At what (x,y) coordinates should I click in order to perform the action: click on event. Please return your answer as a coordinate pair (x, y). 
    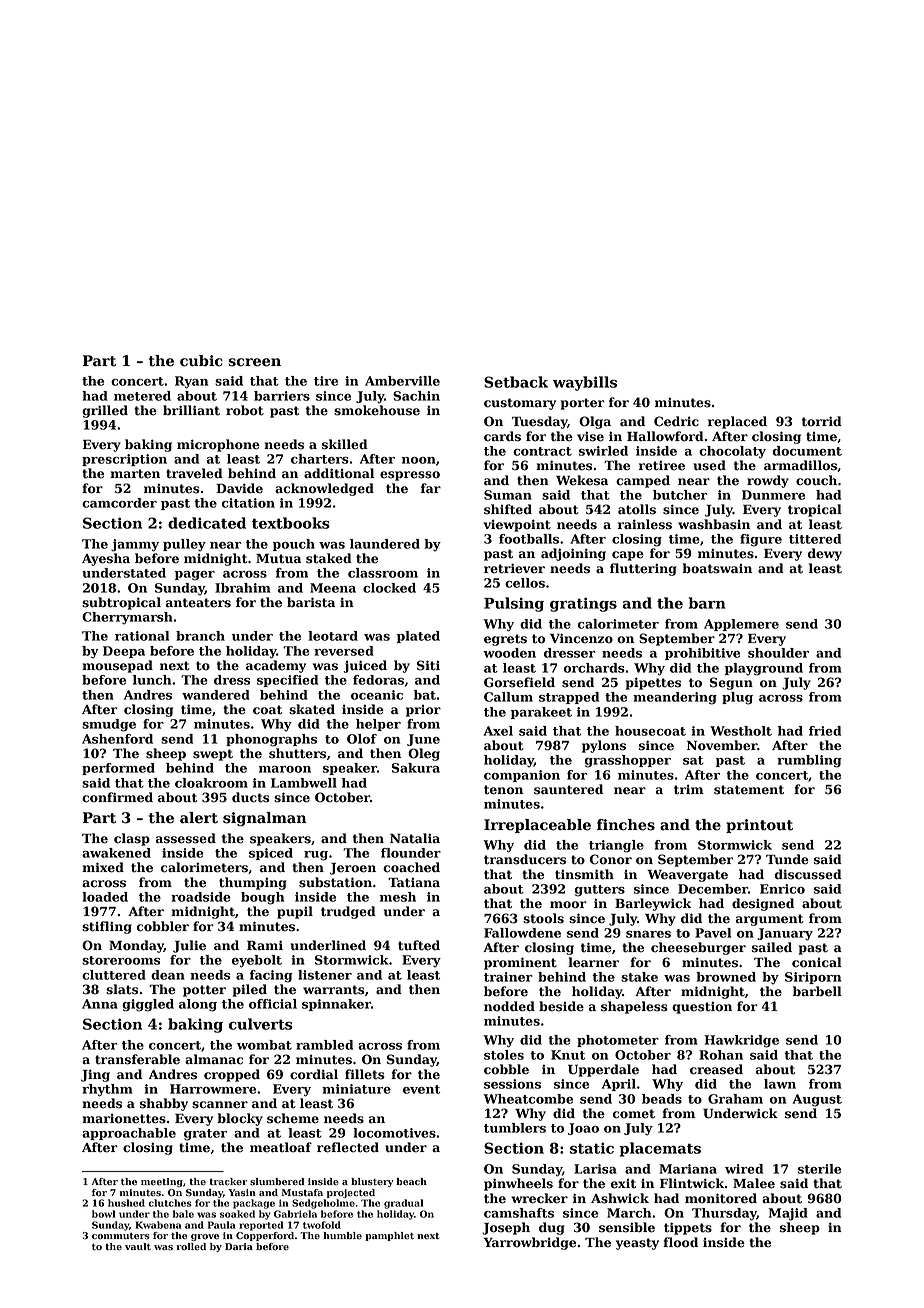
    Looking at the image, I should click on (421, 1089).
